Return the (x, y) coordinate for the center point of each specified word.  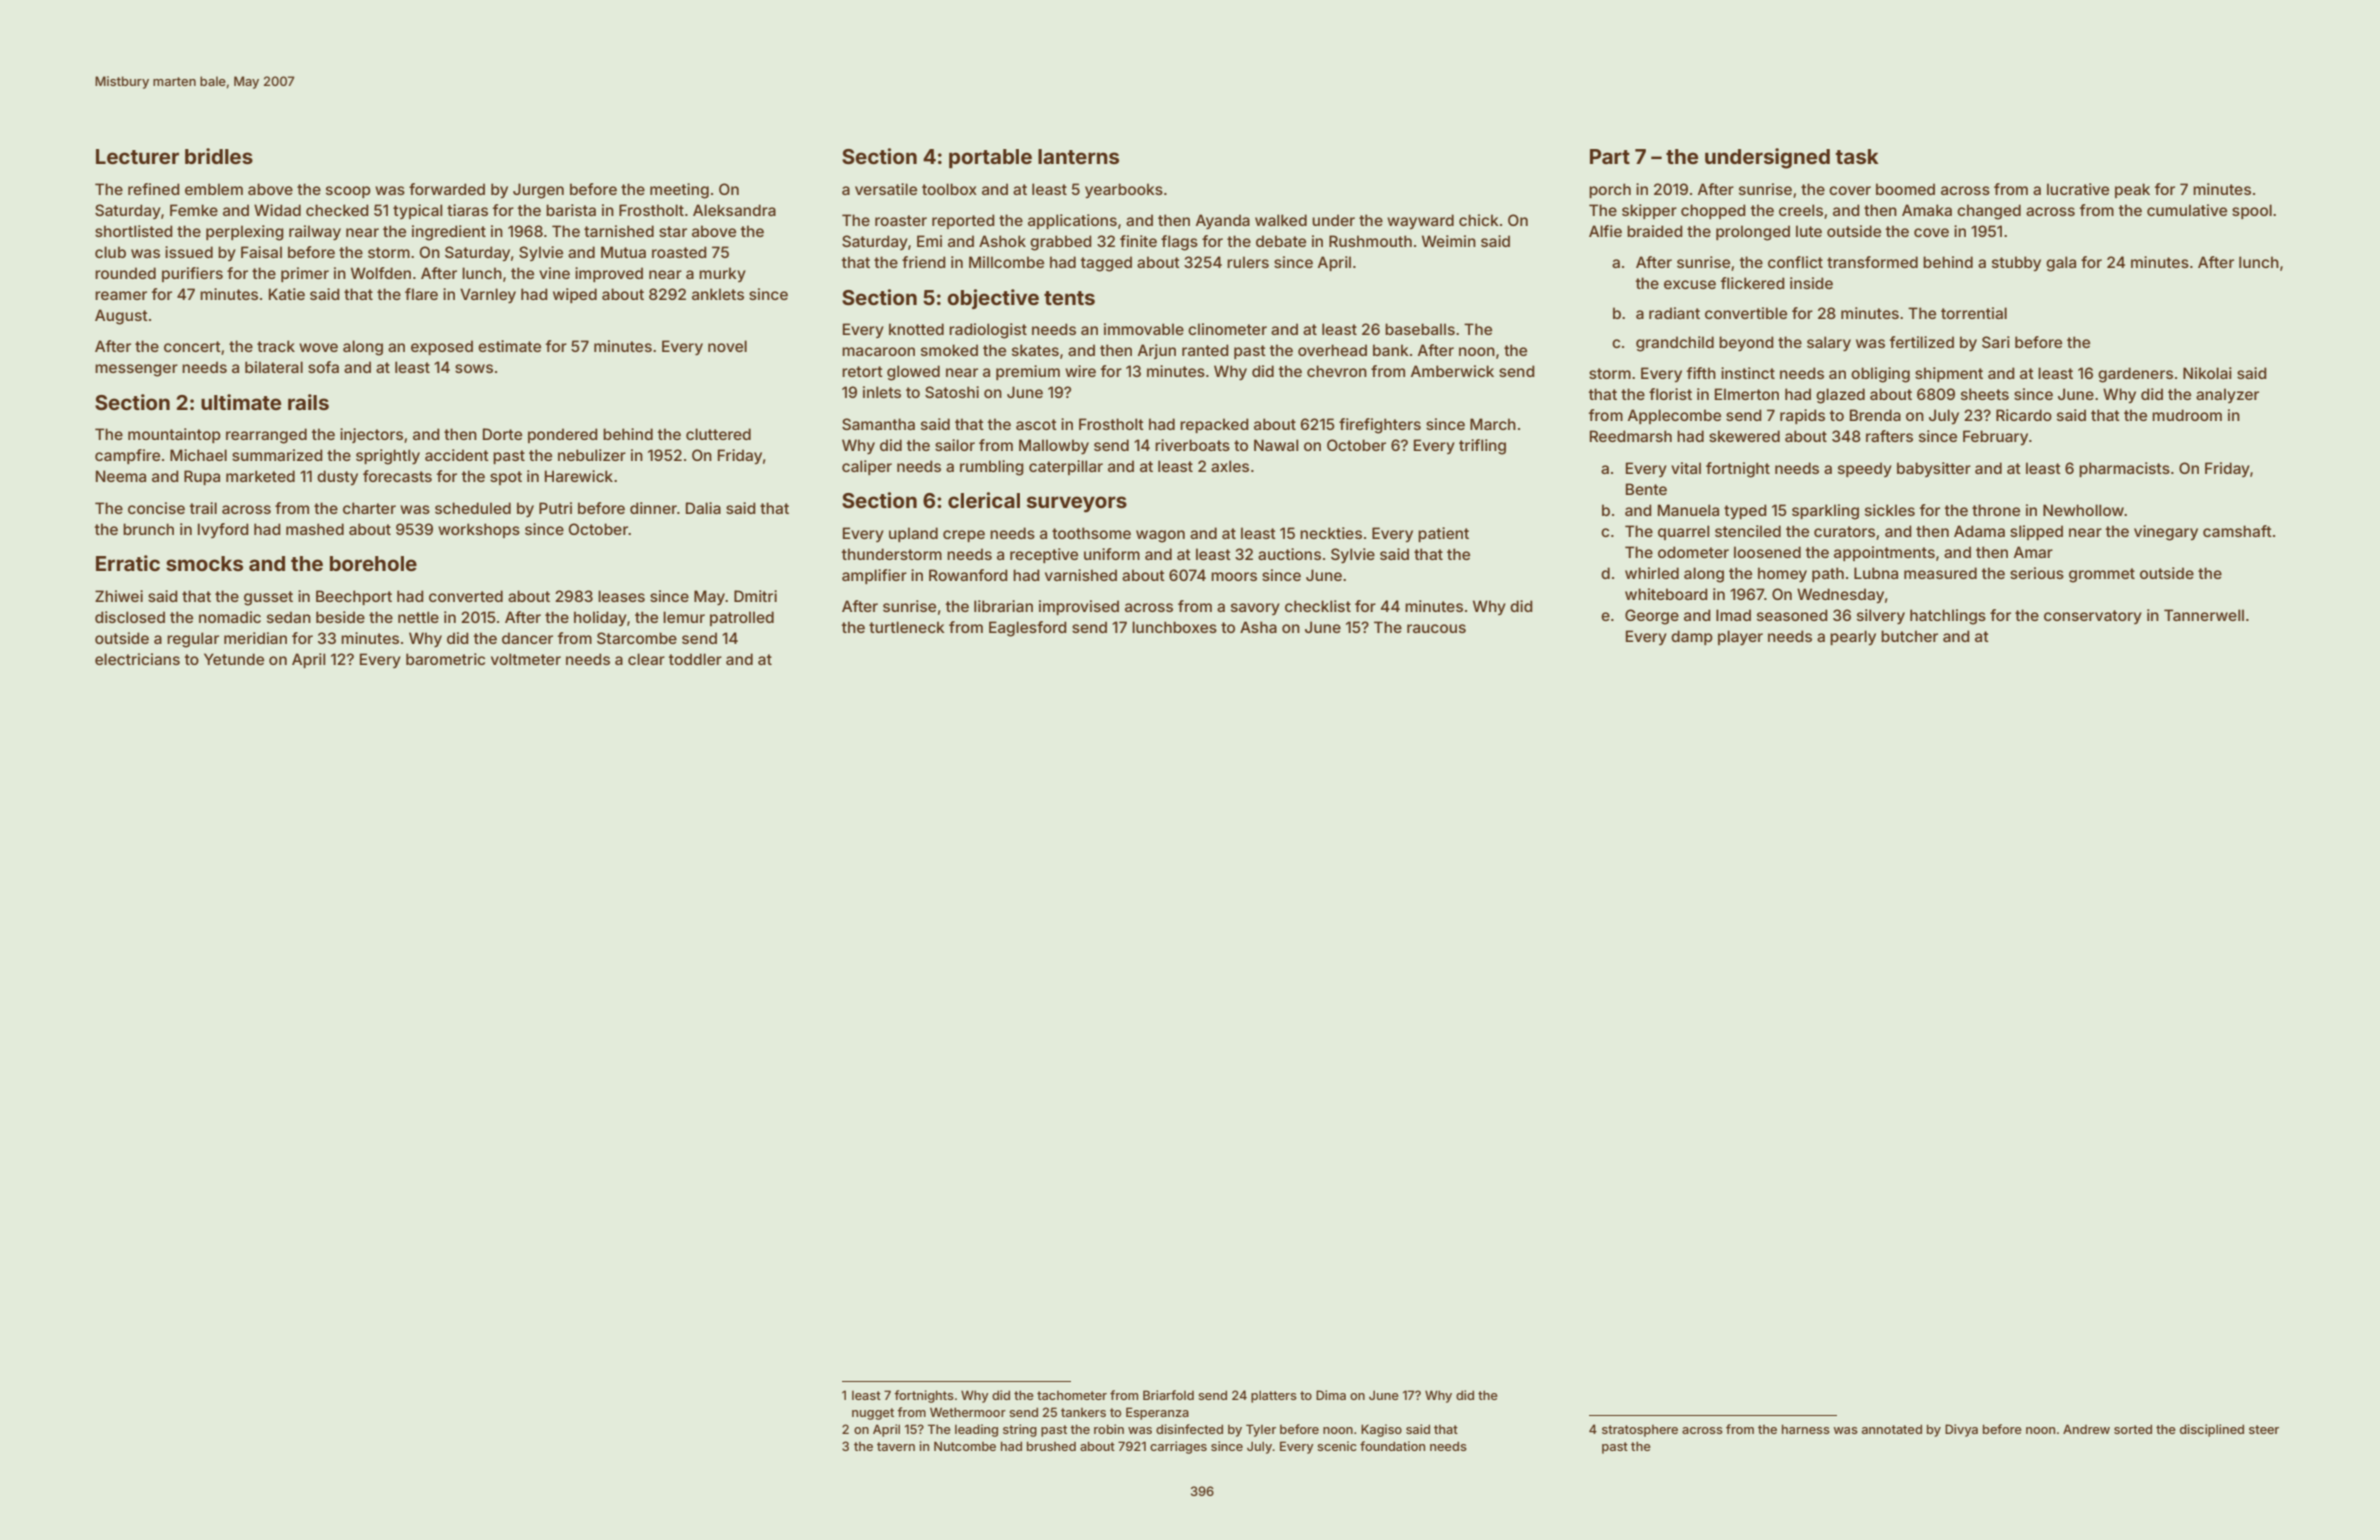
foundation (1392, 1446)
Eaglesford (1028, 629)
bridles (219, 156)
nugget (873, 1414)
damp (1692, 637)
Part (1610, 156)
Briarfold (1168, 1395)
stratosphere (1640, 1431)
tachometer (1072, 1395)
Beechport (354, 597)
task (1857, 156)
